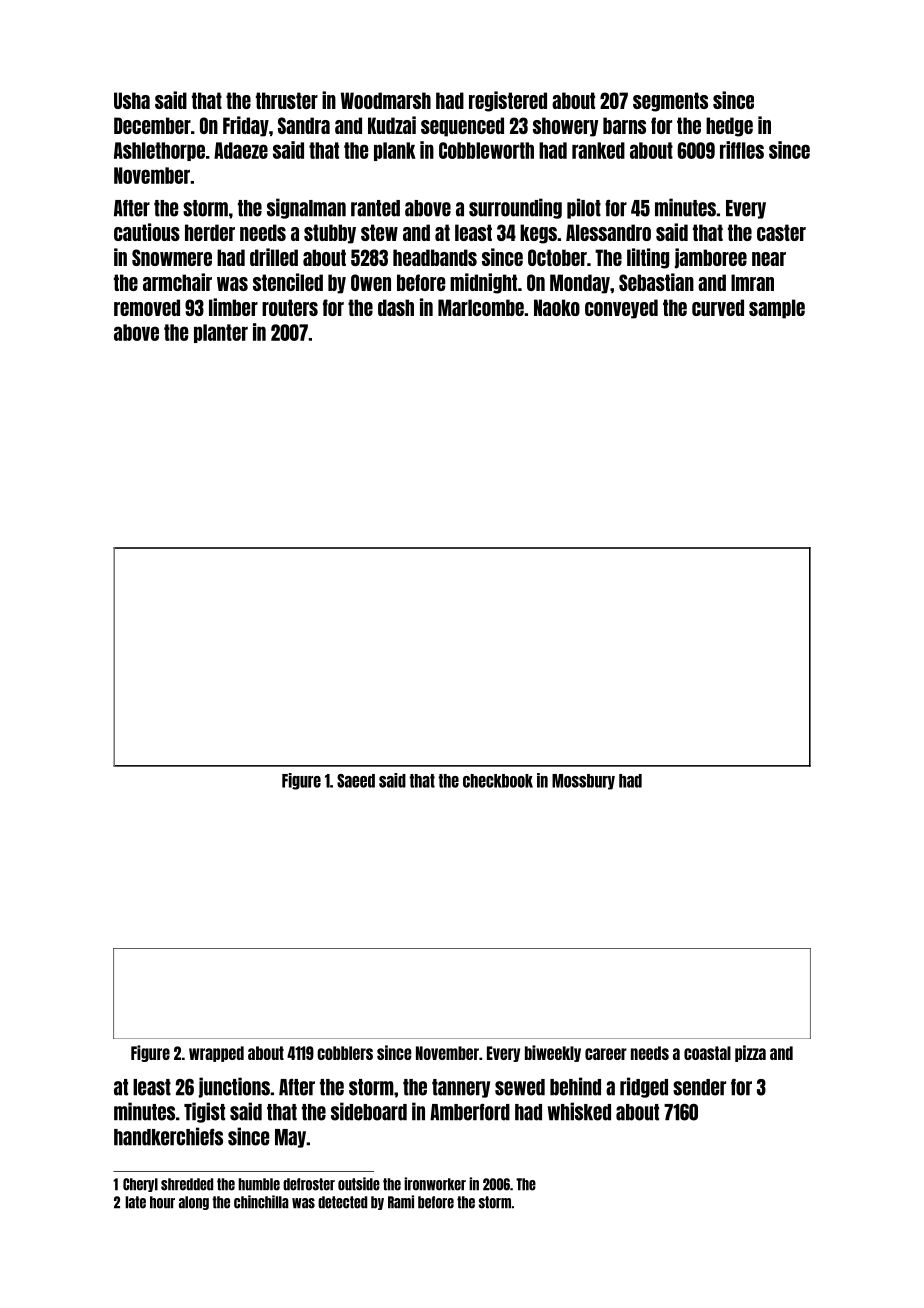 Image resolution: width=924 pixels, height=1308 pixels. What do you see at coordinates (583, 782) in the screenshot?
I see `Mossbury` at bounding box center [583, 782].
